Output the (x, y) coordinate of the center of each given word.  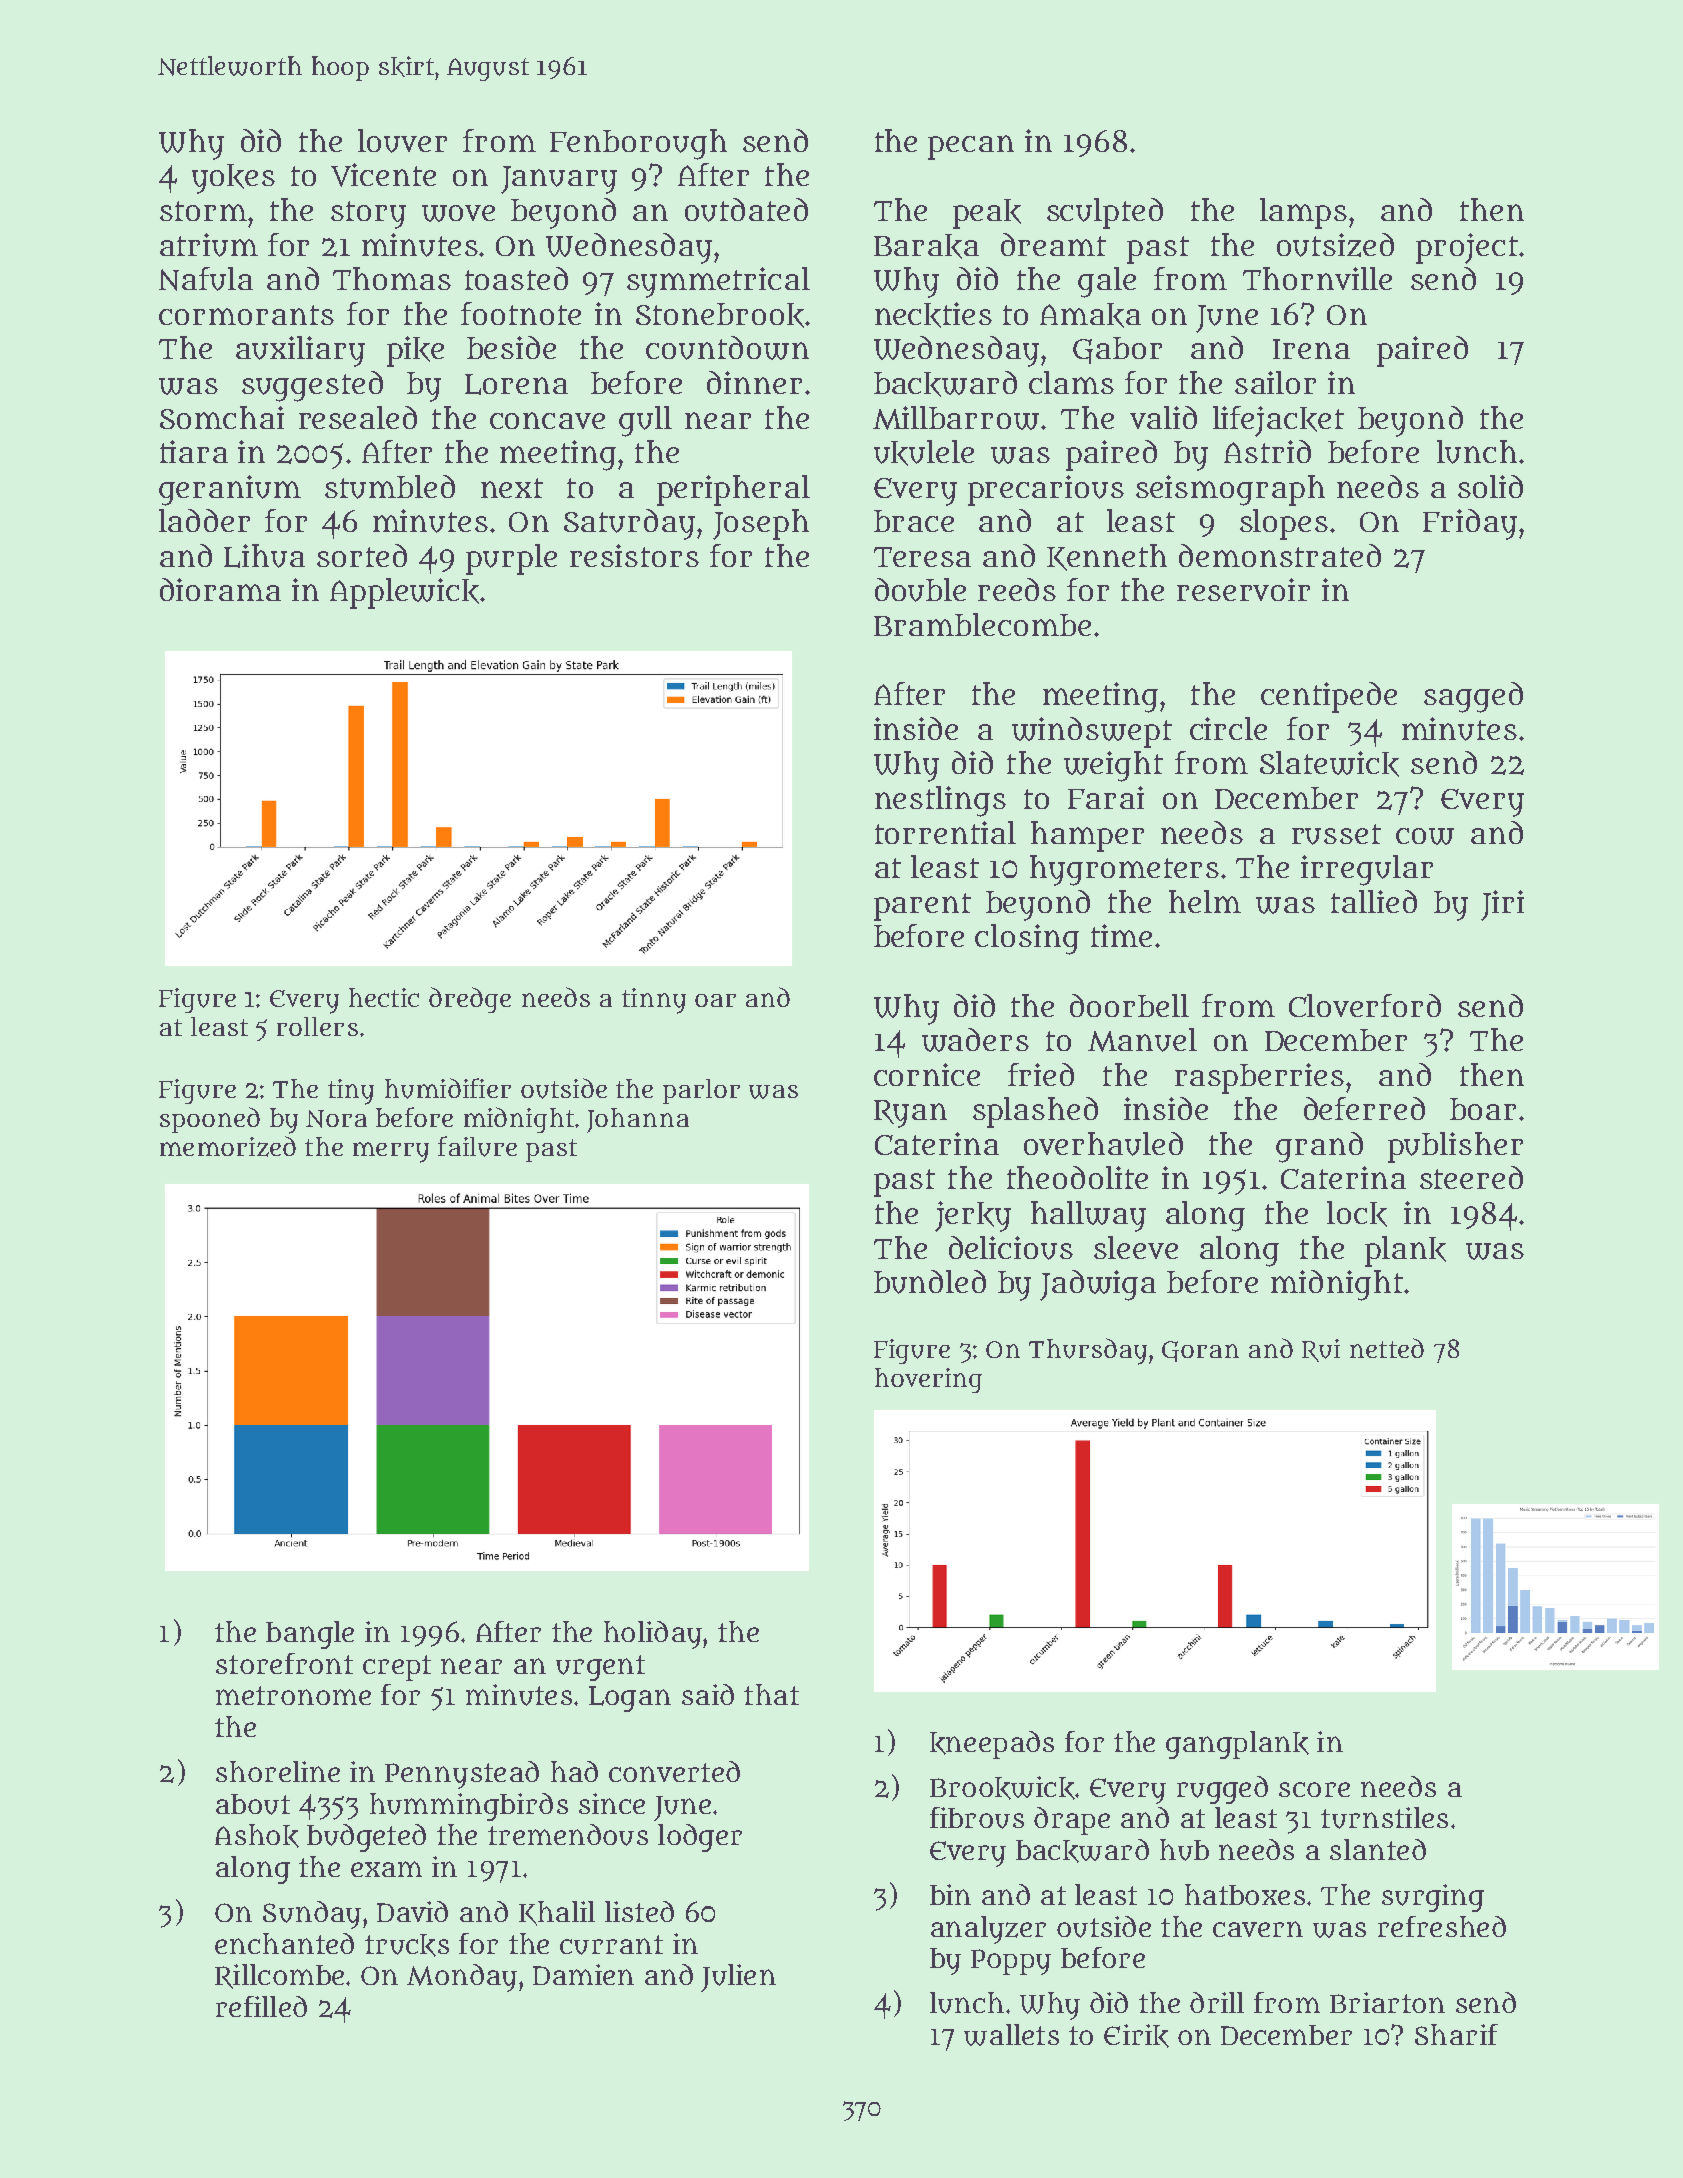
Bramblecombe (982, 624)
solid (1490, 486)
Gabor (1117, 350)
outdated (746, 210)
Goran (1200, 1351)
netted (1387, 1348)
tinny (654, 1001)
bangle (310, 1635)
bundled (930, 1282)
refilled (261, 2006)
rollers (317, 1026)
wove (458, 213)
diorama (220, 589)
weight (1113, 766)
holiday (653, 1635)
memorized (228, 1146)
